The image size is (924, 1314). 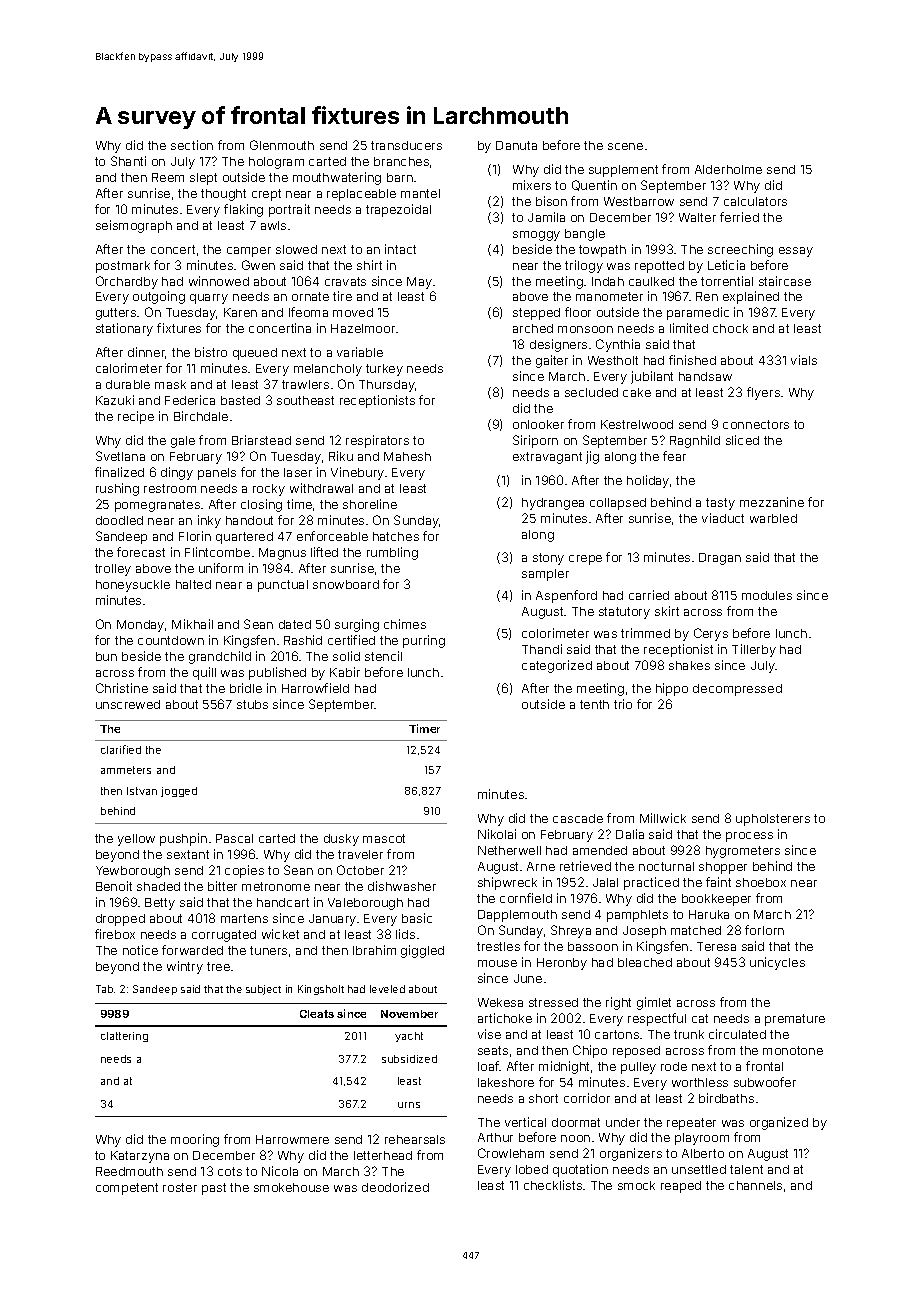 I want to click on quill, so click(x=204, y=673).
